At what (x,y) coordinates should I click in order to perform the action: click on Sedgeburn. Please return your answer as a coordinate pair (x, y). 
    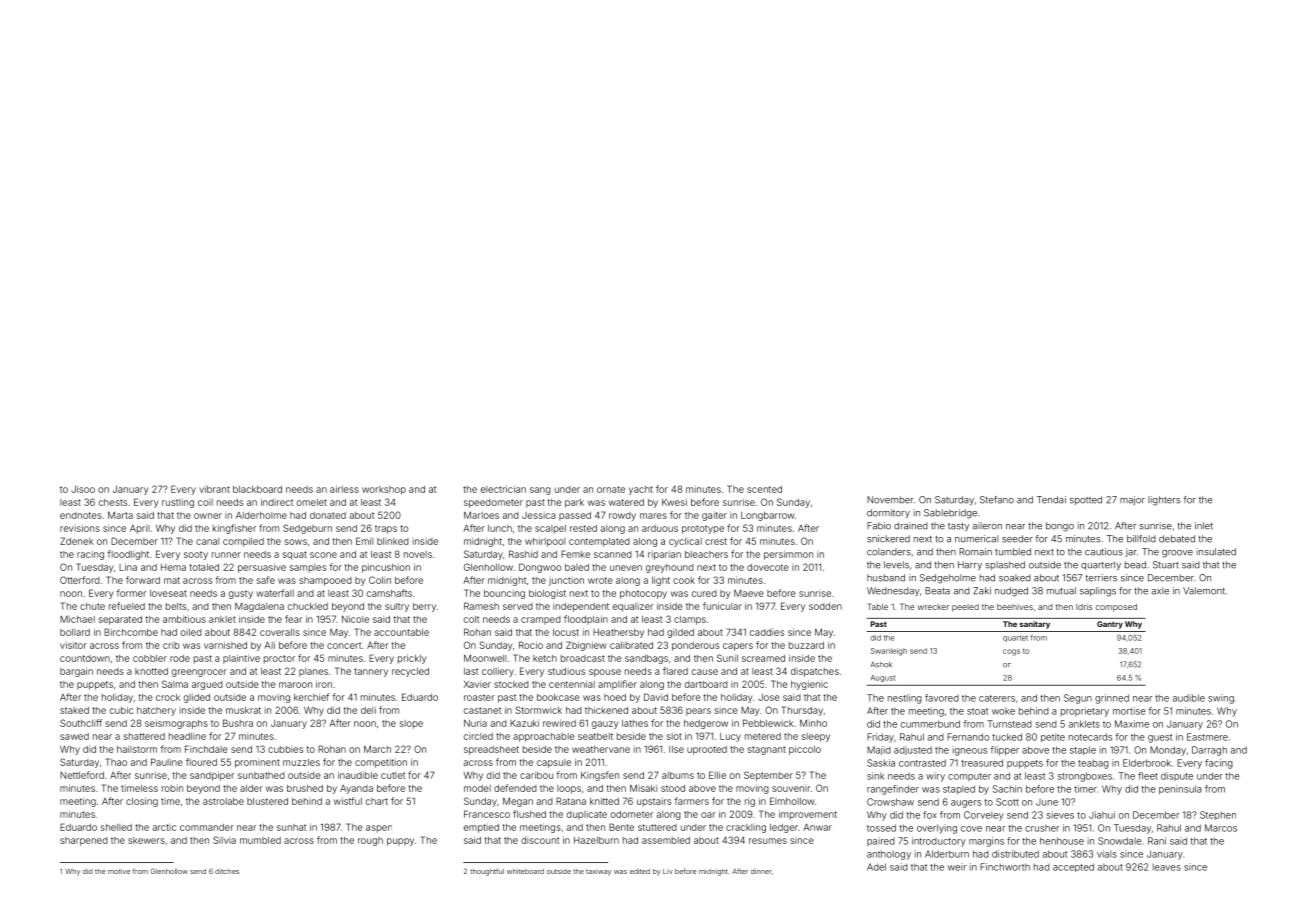
    Looking at the image, I should click on (307, 529).
